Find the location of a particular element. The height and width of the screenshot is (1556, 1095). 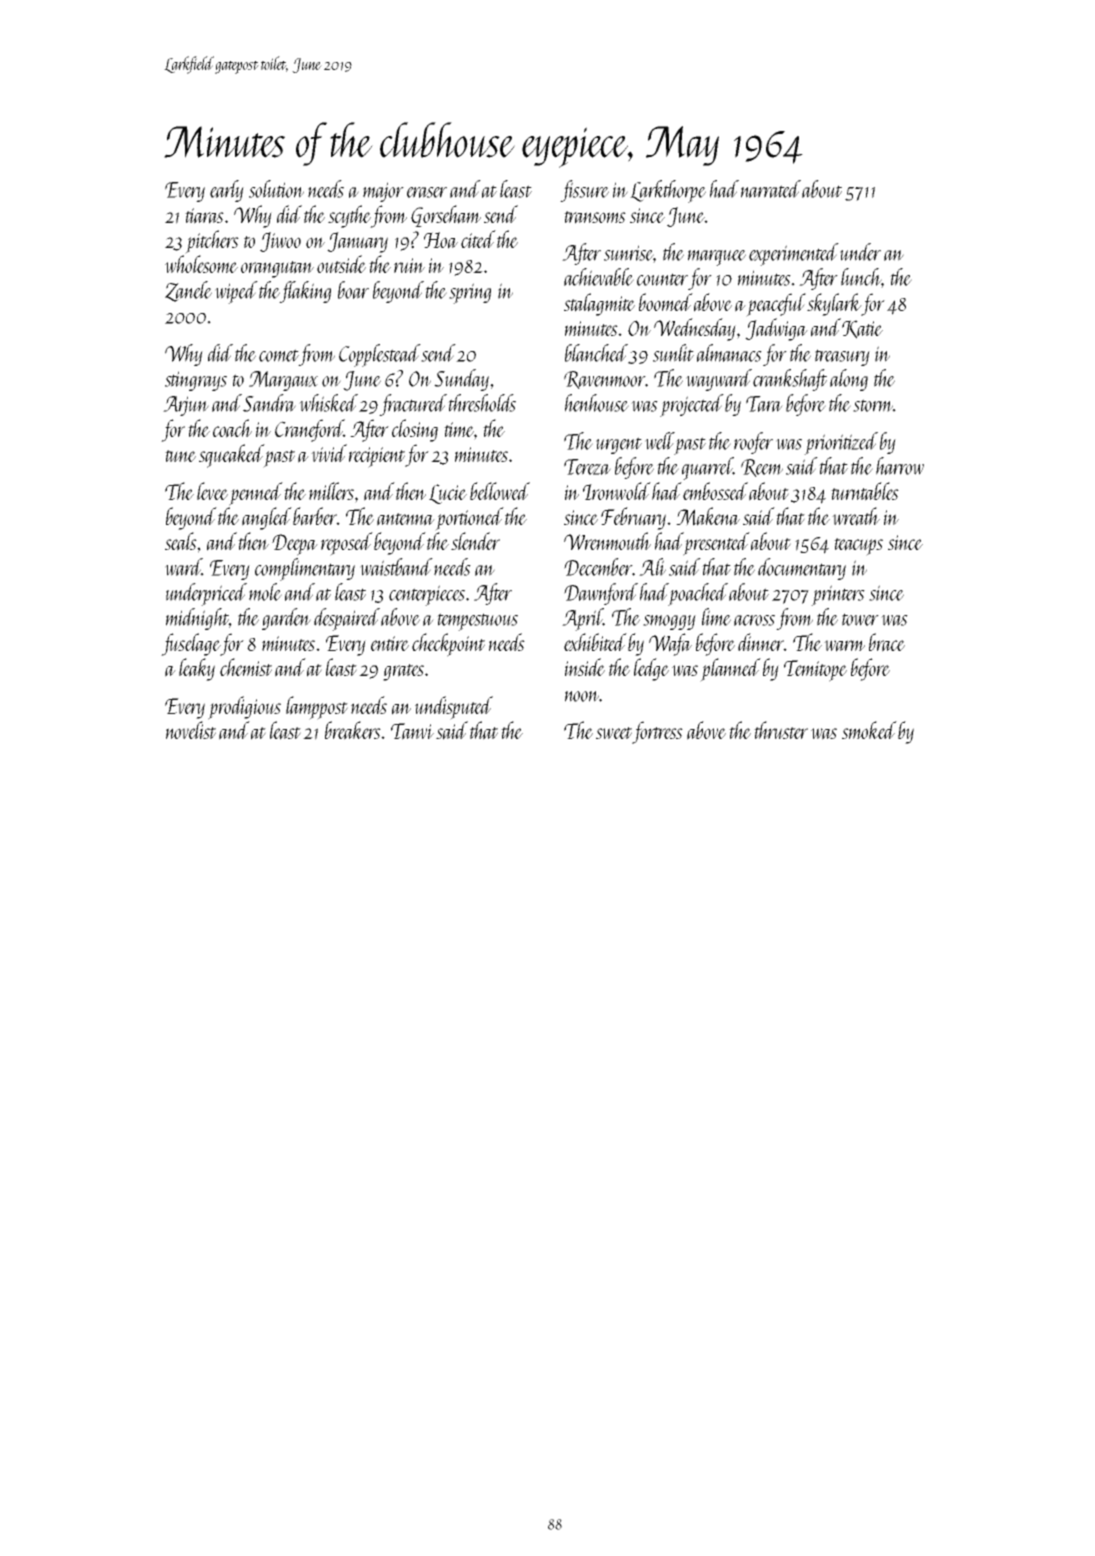

mole is located at coordinates (265, 592).
